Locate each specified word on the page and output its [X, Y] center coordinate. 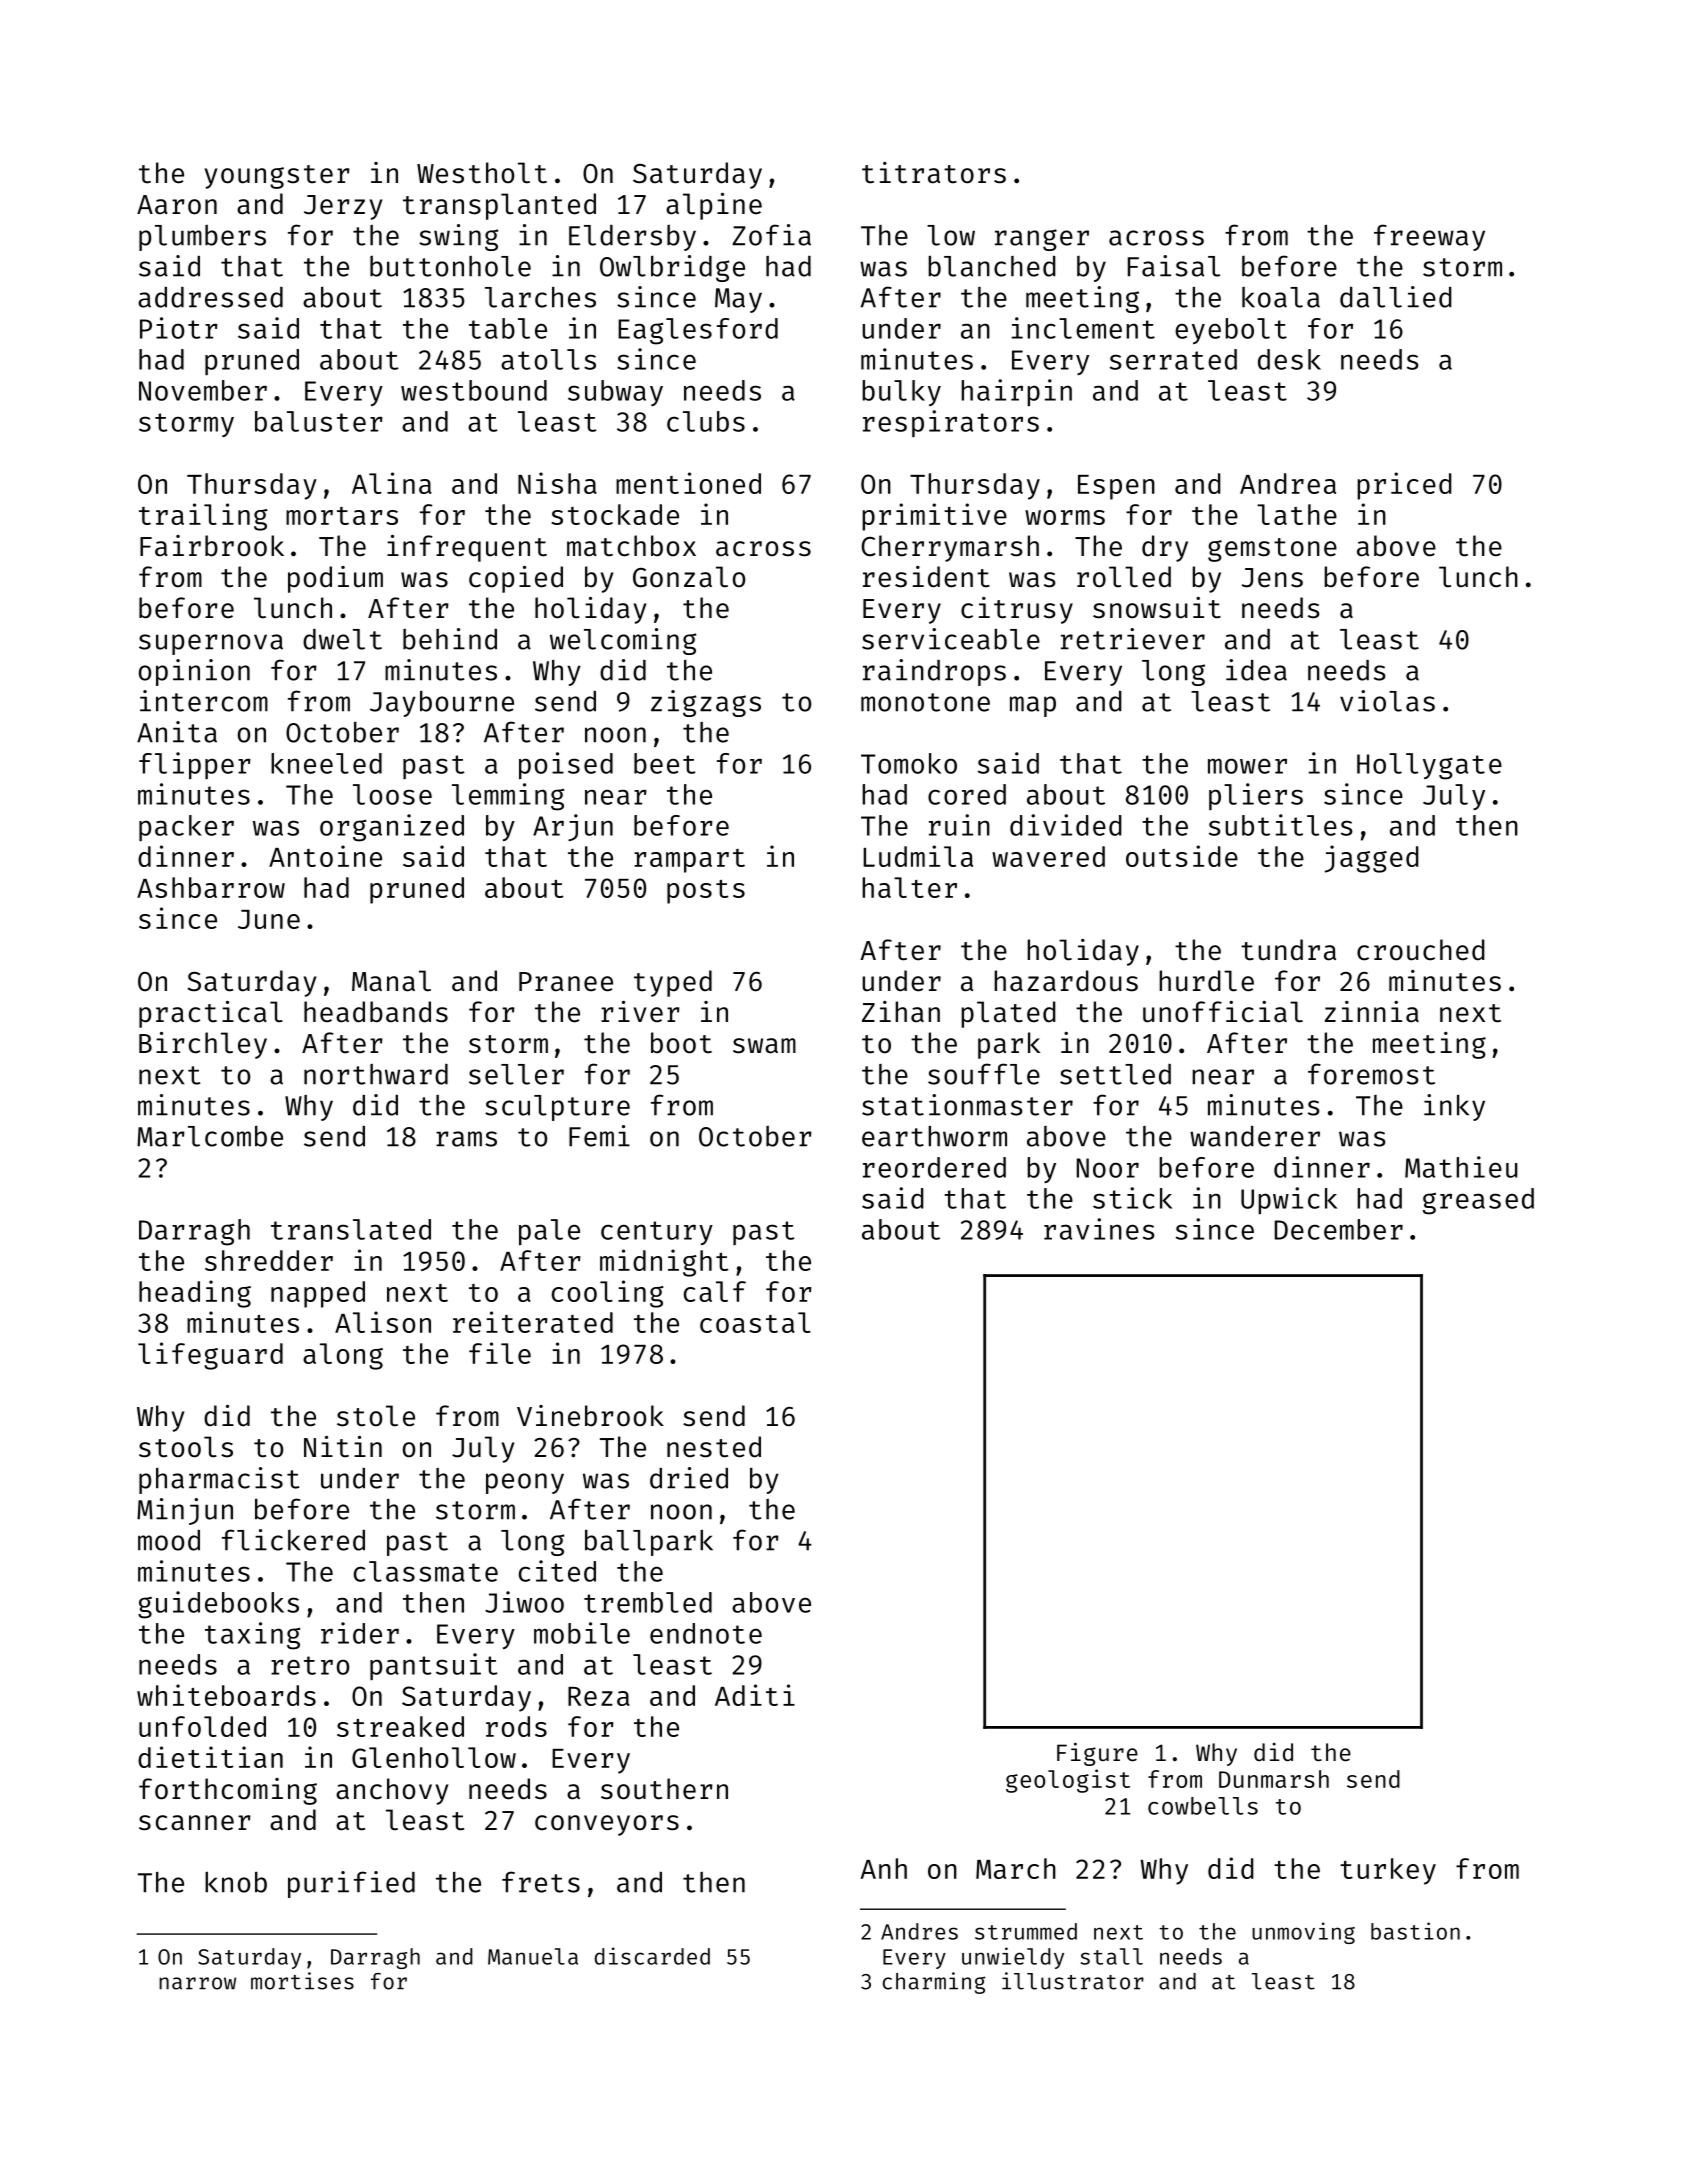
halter [909, 887]
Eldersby [632, 238]
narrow [197, 1983]
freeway [1429, 237]
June [269, 919]
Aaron [177, 205]
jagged [1372, 859]
